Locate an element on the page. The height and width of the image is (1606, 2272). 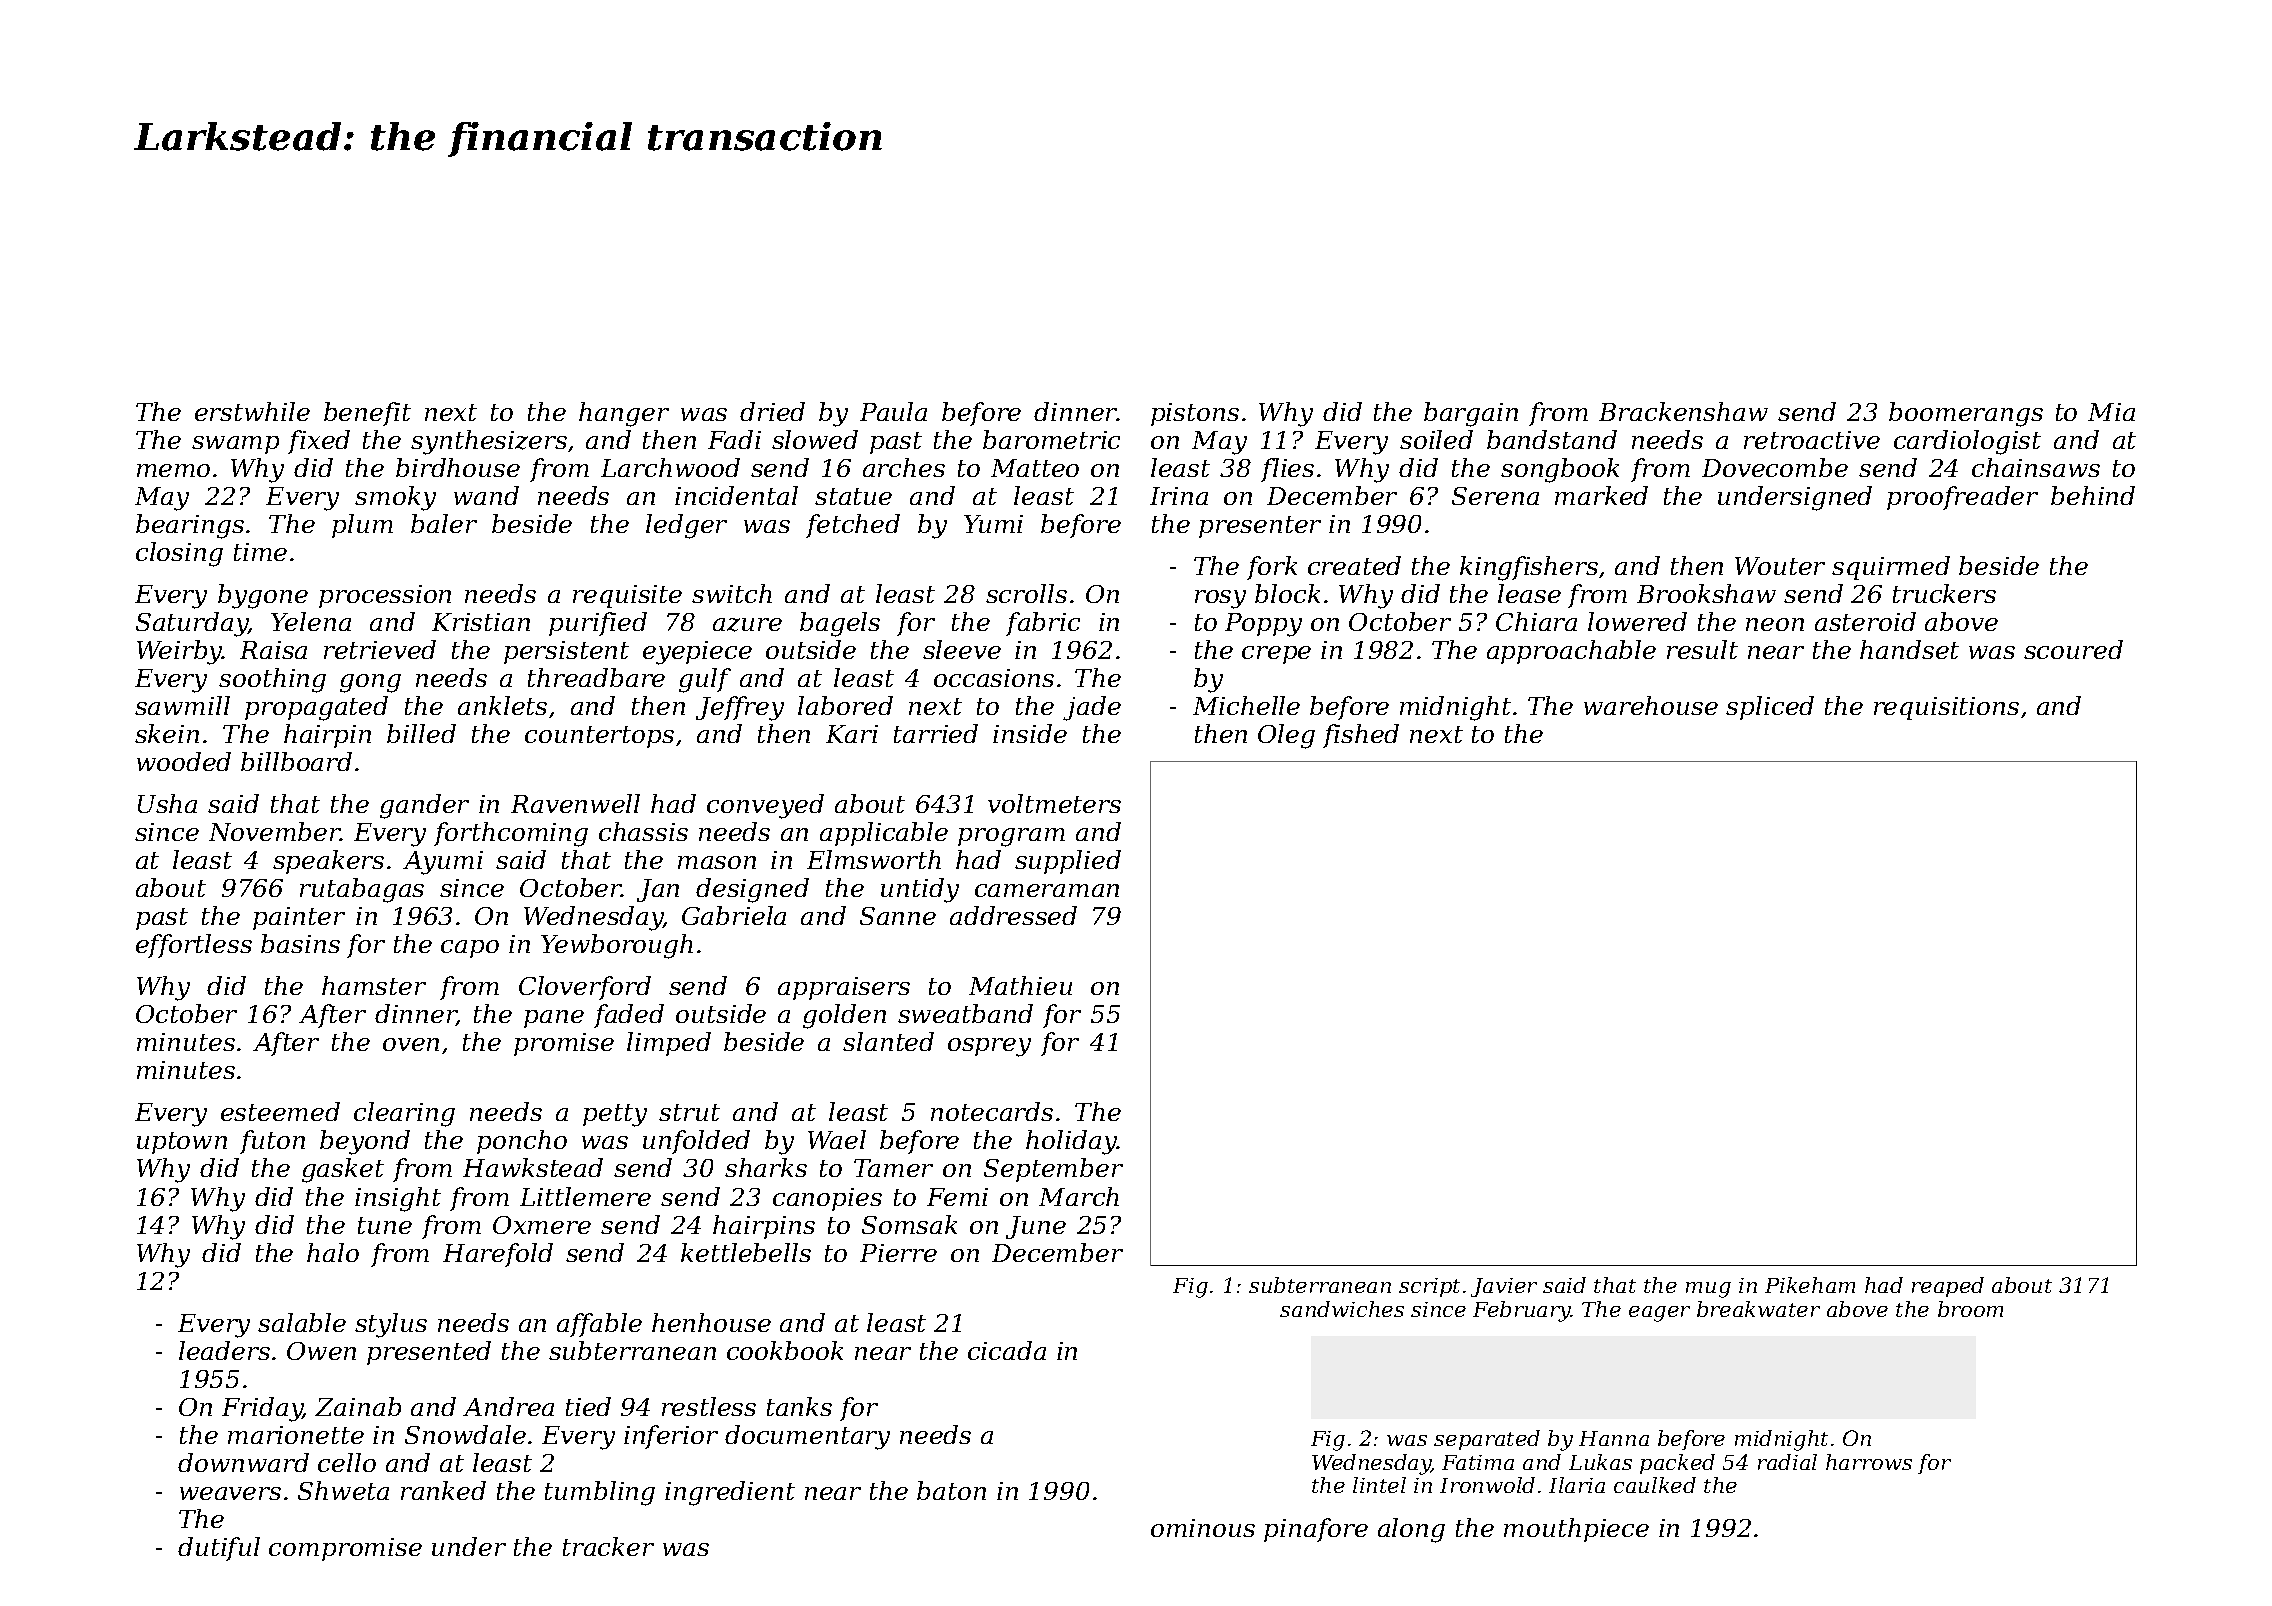
ominous is located at coordinates (1203, 1528).
